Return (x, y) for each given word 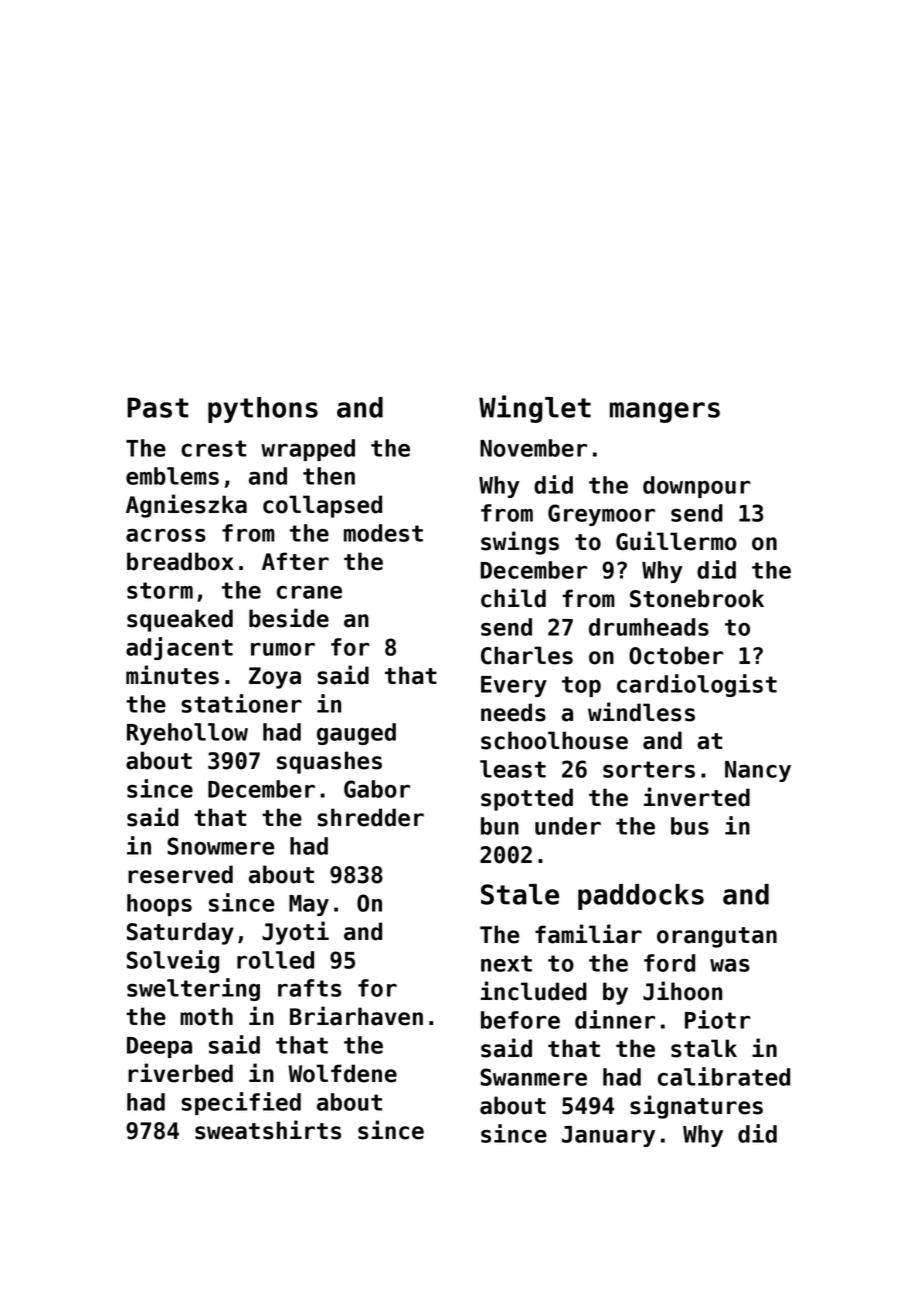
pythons (263, 410)
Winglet (535, 409)
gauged (356, 734)
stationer (241, 703)
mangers (665, 412)
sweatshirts (268, 1130)
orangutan (717, 937)
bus (690, 826)
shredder (370, 817)
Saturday (180, 933)
